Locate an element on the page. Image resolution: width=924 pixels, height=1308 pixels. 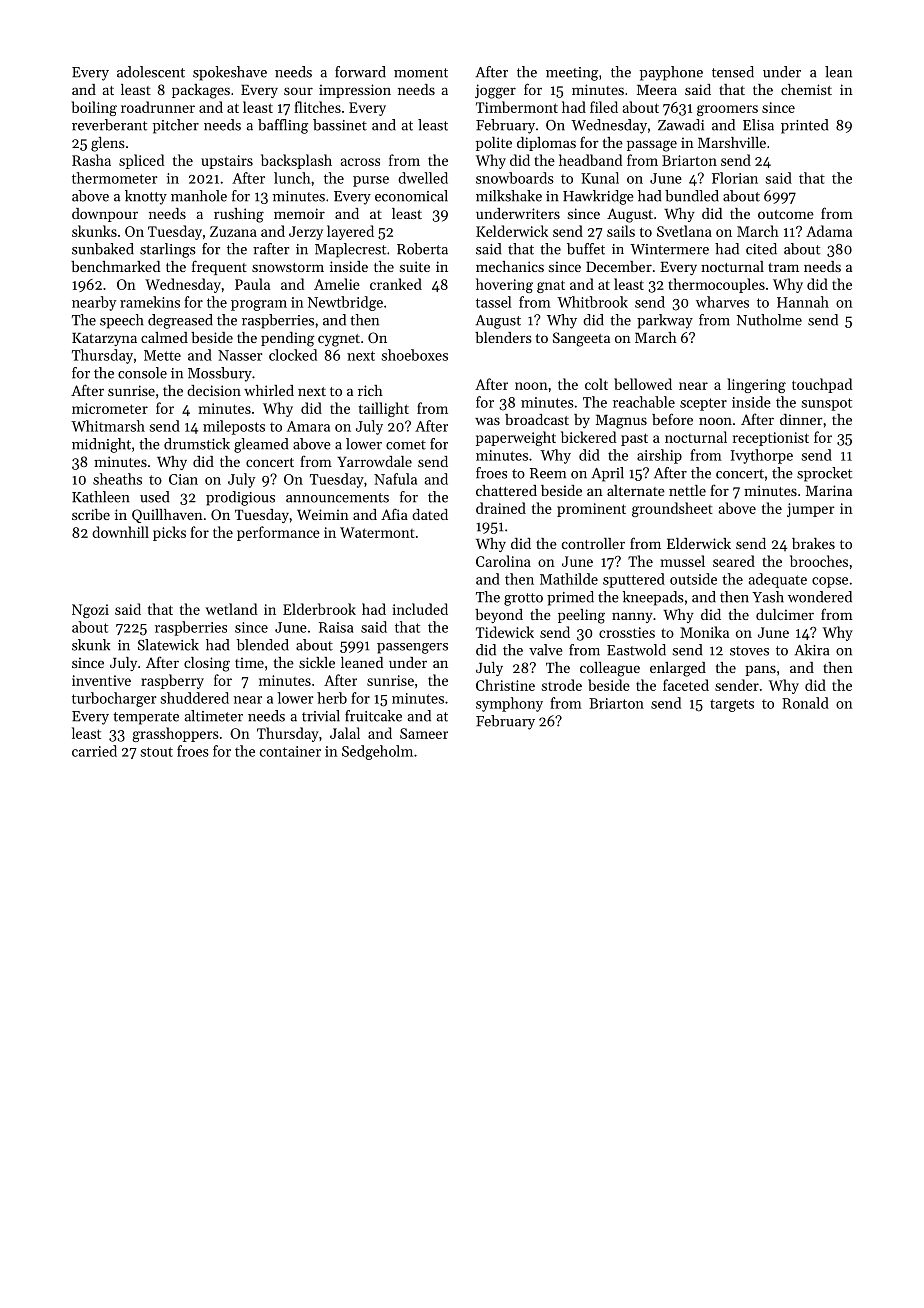
colt is located at coordinates (596, 384).
